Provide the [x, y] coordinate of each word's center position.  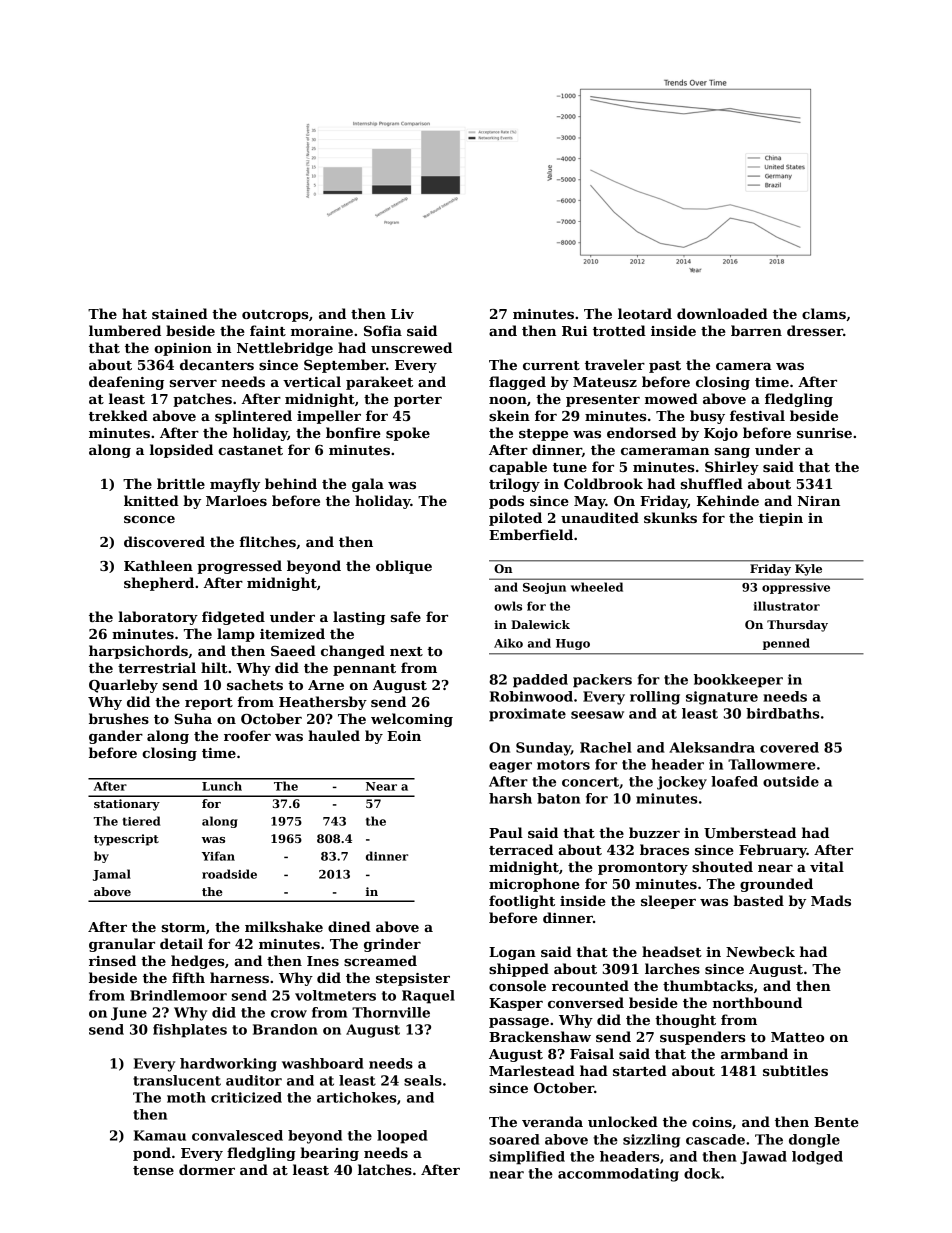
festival [757, 415]
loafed [734, 781]
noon [508, 400]
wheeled [597, 587]
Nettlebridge [285, 349]
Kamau [160, 1135]
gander [116, 737]
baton [558, 798]
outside [791, 781]
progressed [239, 567]
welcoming [412, 720]
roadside [229, 874]
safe [406, 616]
